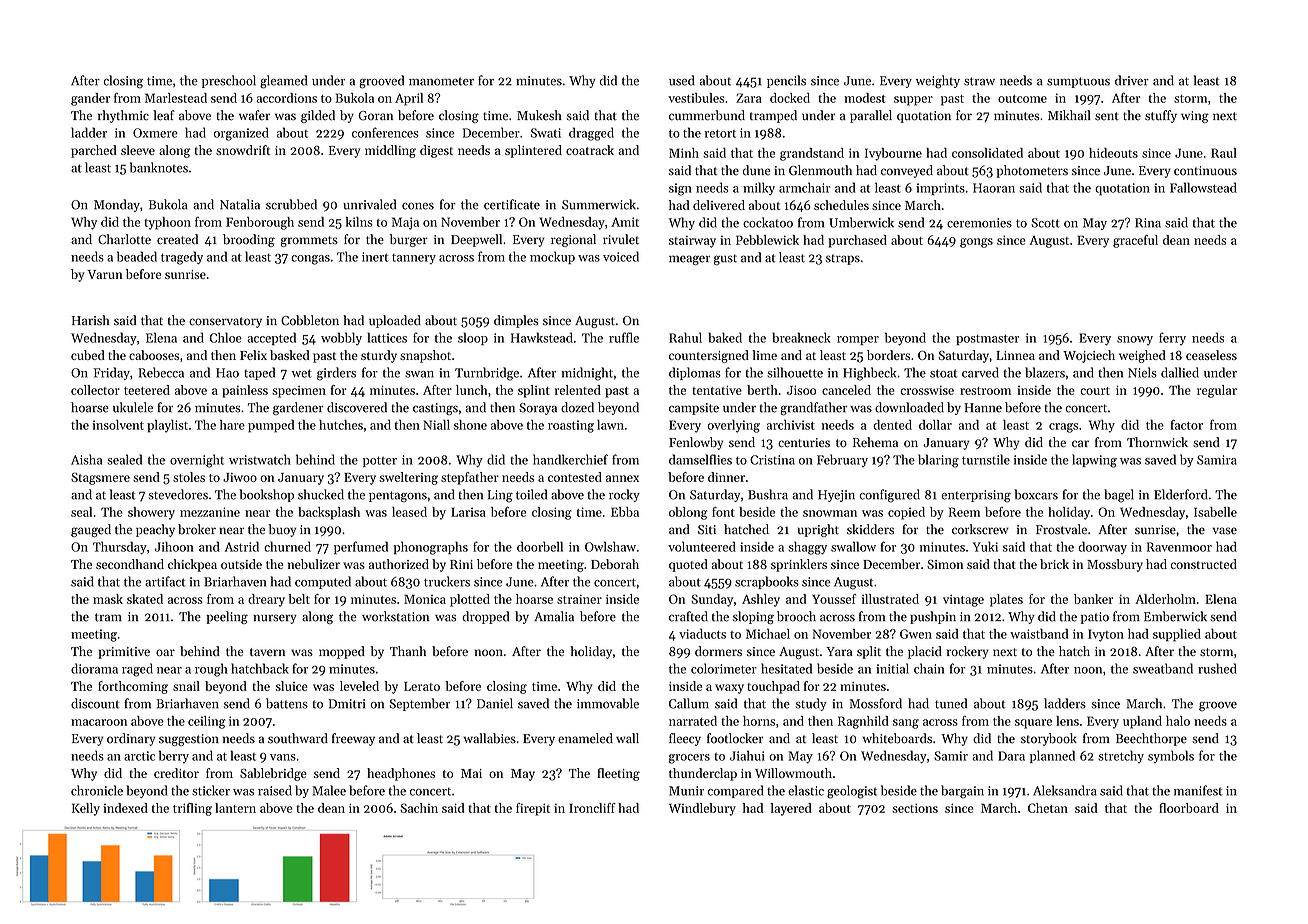 This image has width=1308, height=924. I want to click on conferences, so click(385, 132).
